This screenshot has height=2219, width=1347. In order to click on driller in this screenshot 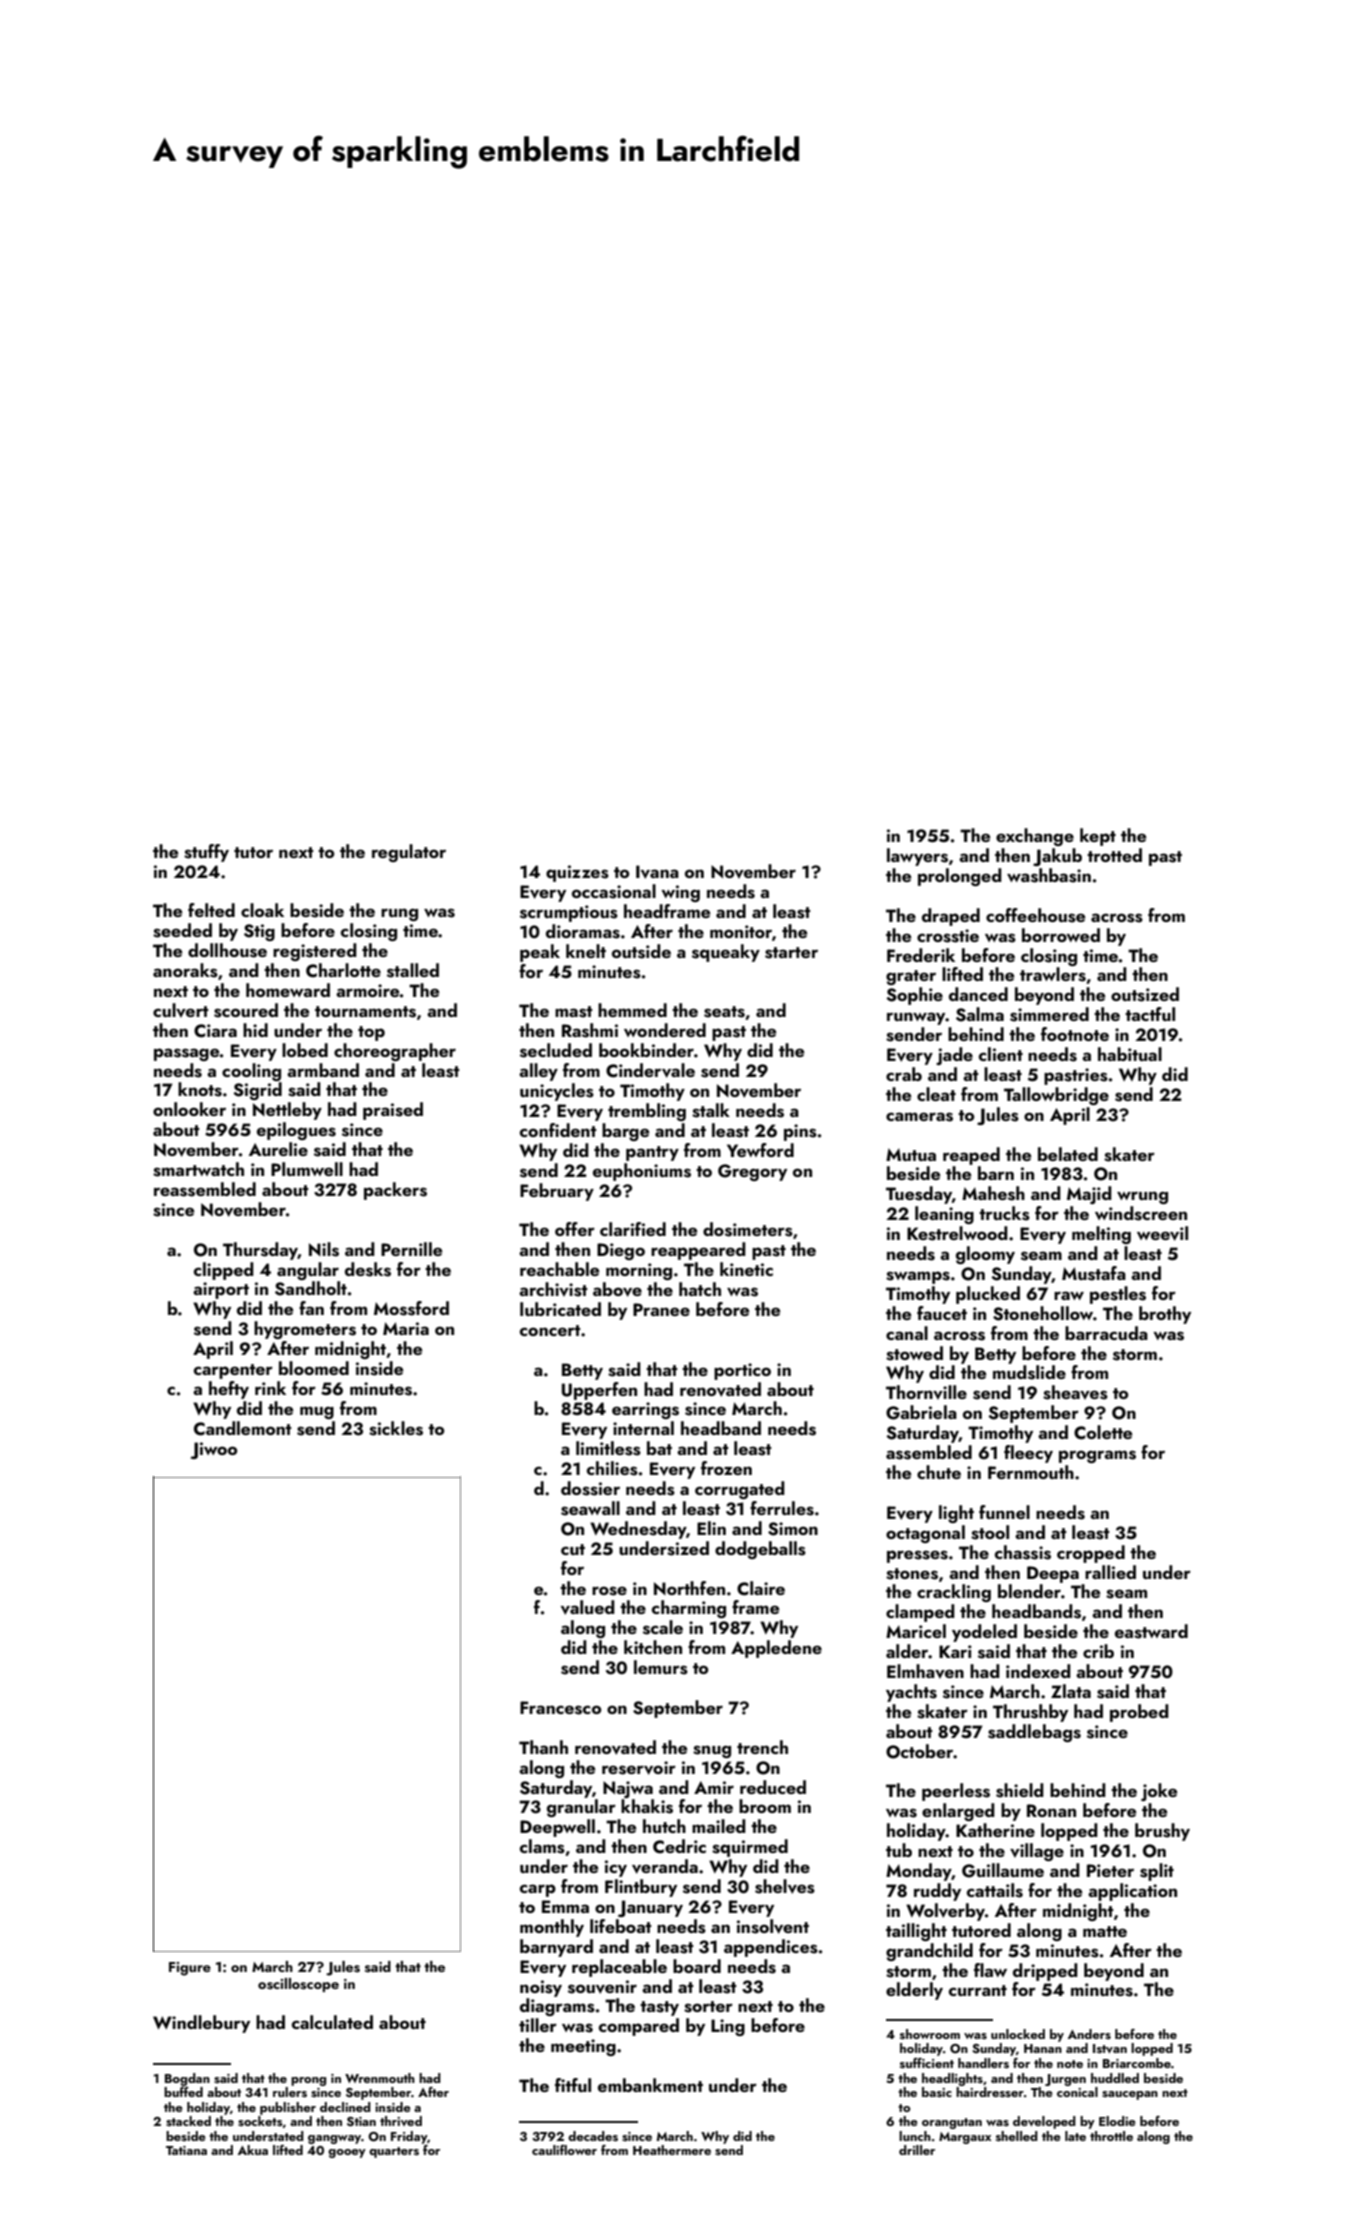, I will do `click(917, 2150)`.
